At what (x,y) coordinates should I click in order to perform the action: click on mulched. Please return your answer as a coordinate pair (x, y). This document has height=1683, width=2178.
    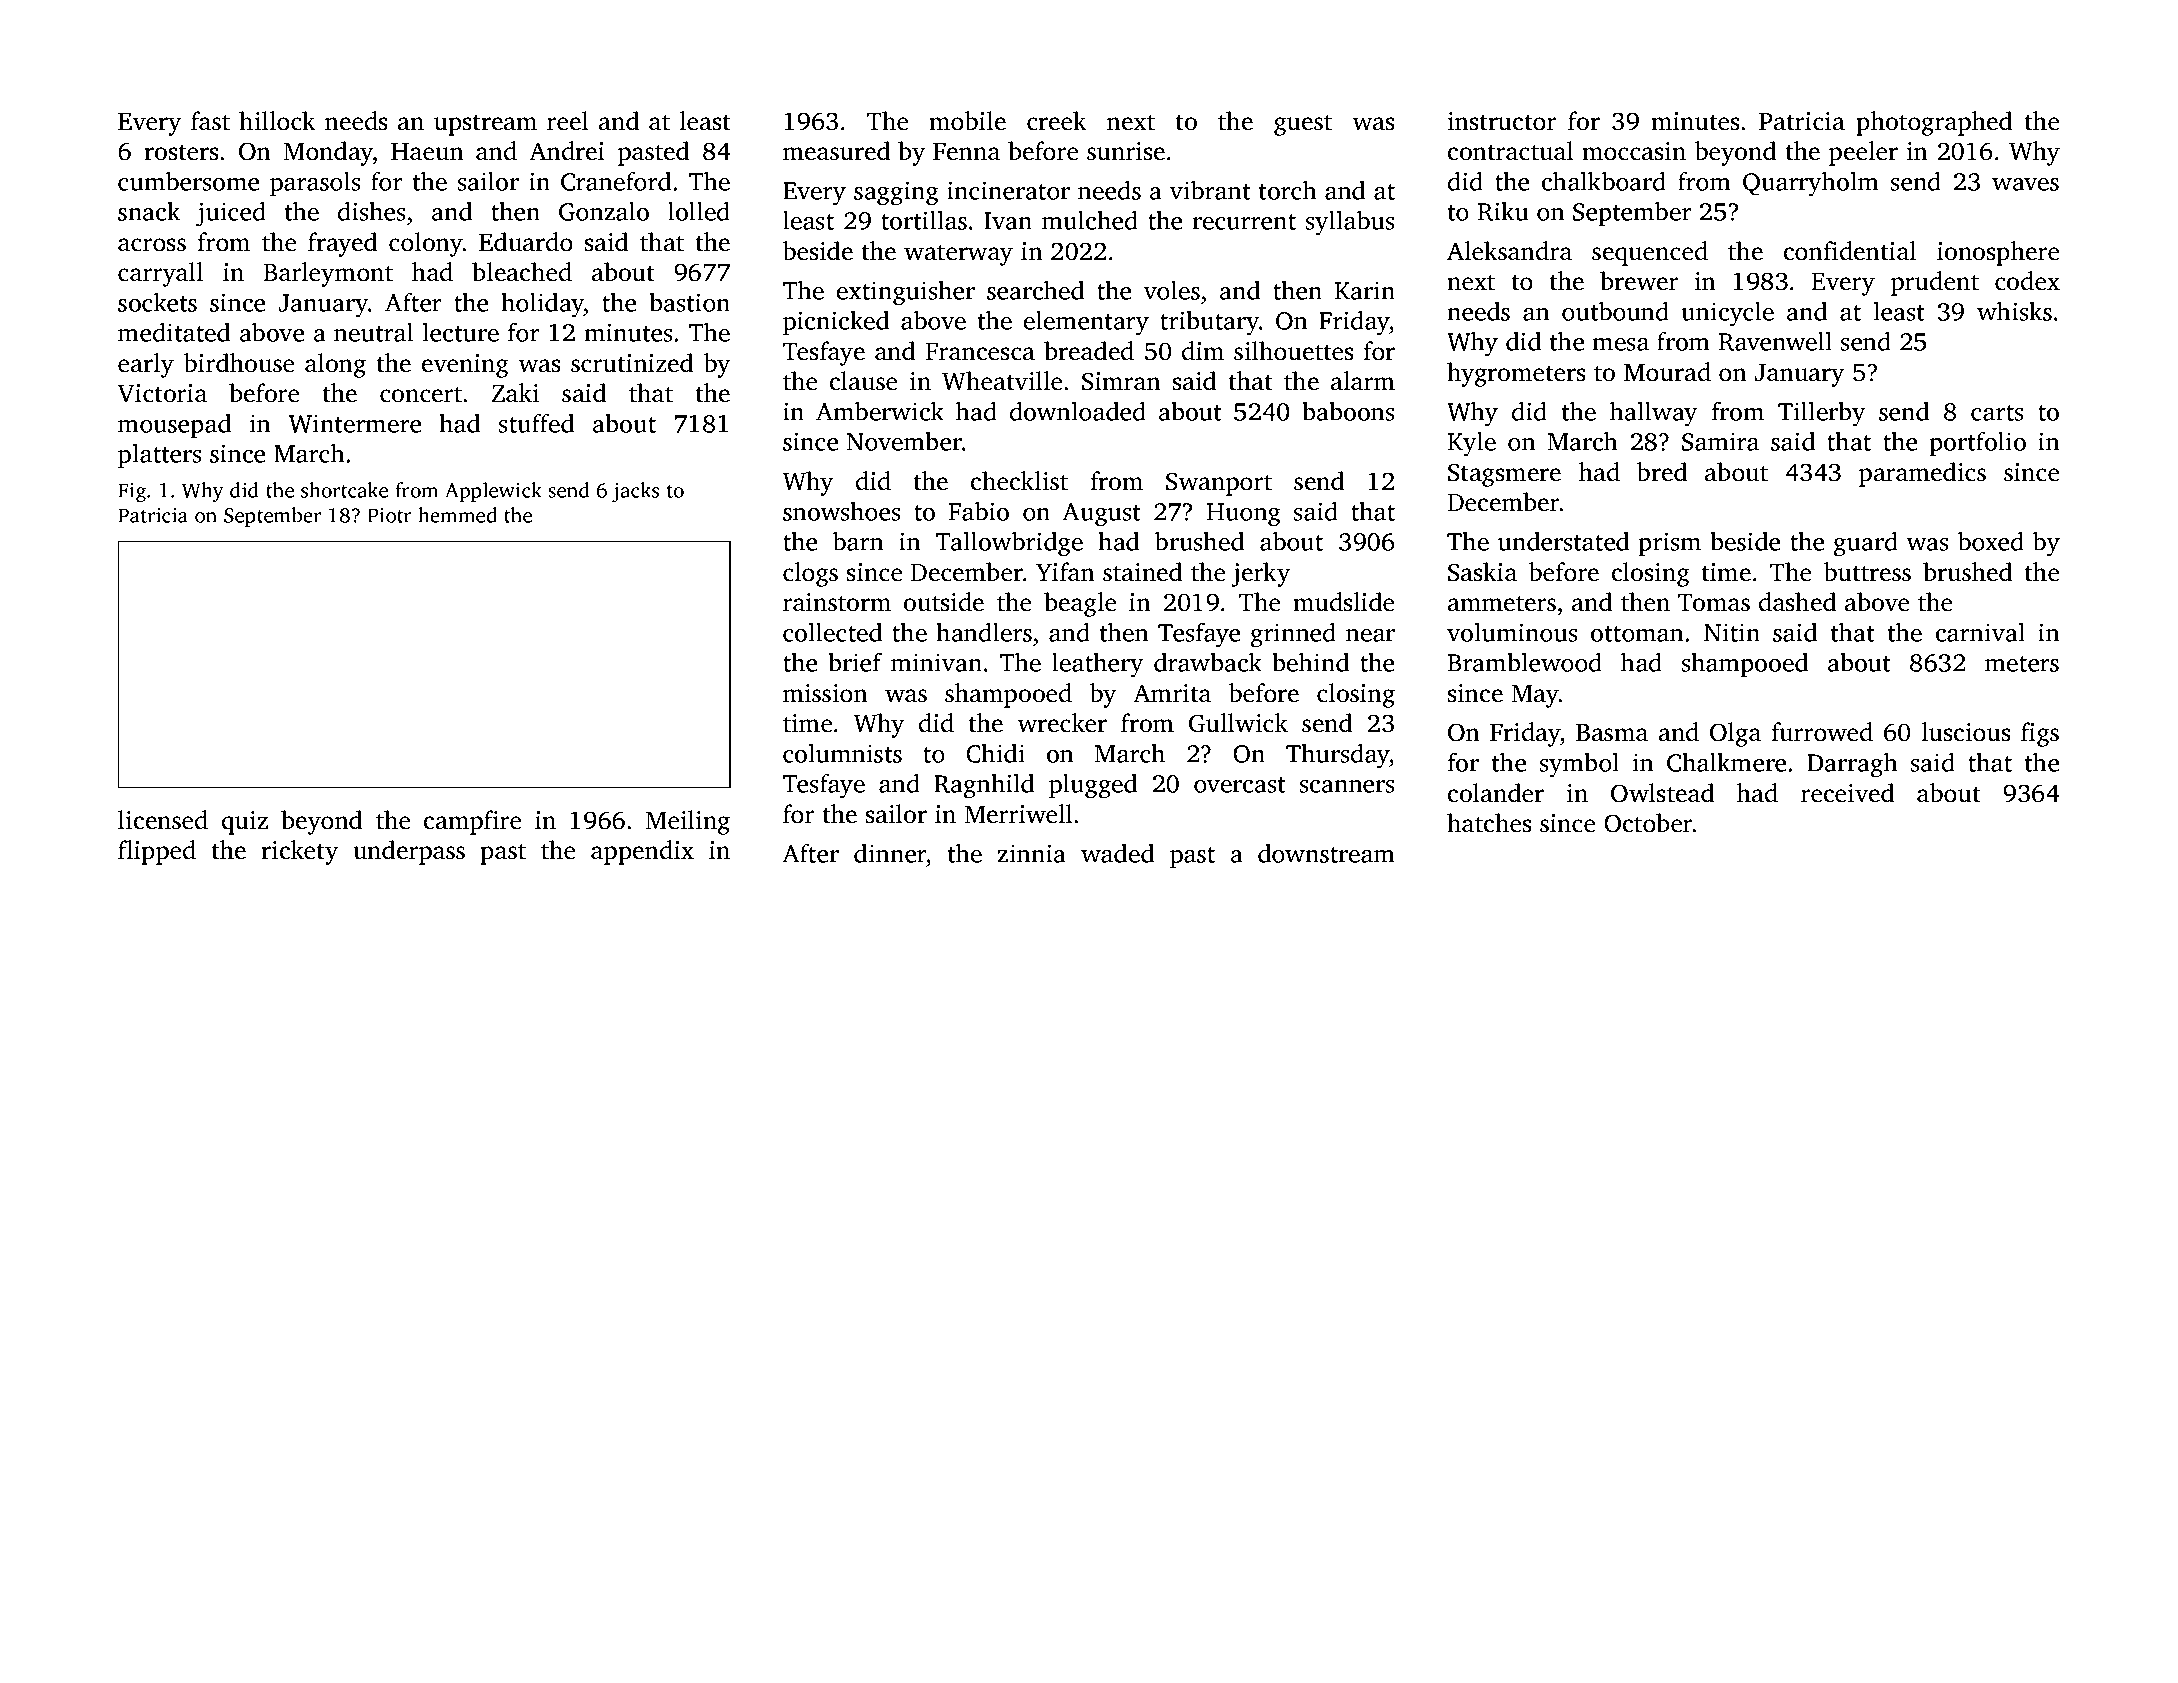
    Looking at the image, I should click on (1090, 220).
